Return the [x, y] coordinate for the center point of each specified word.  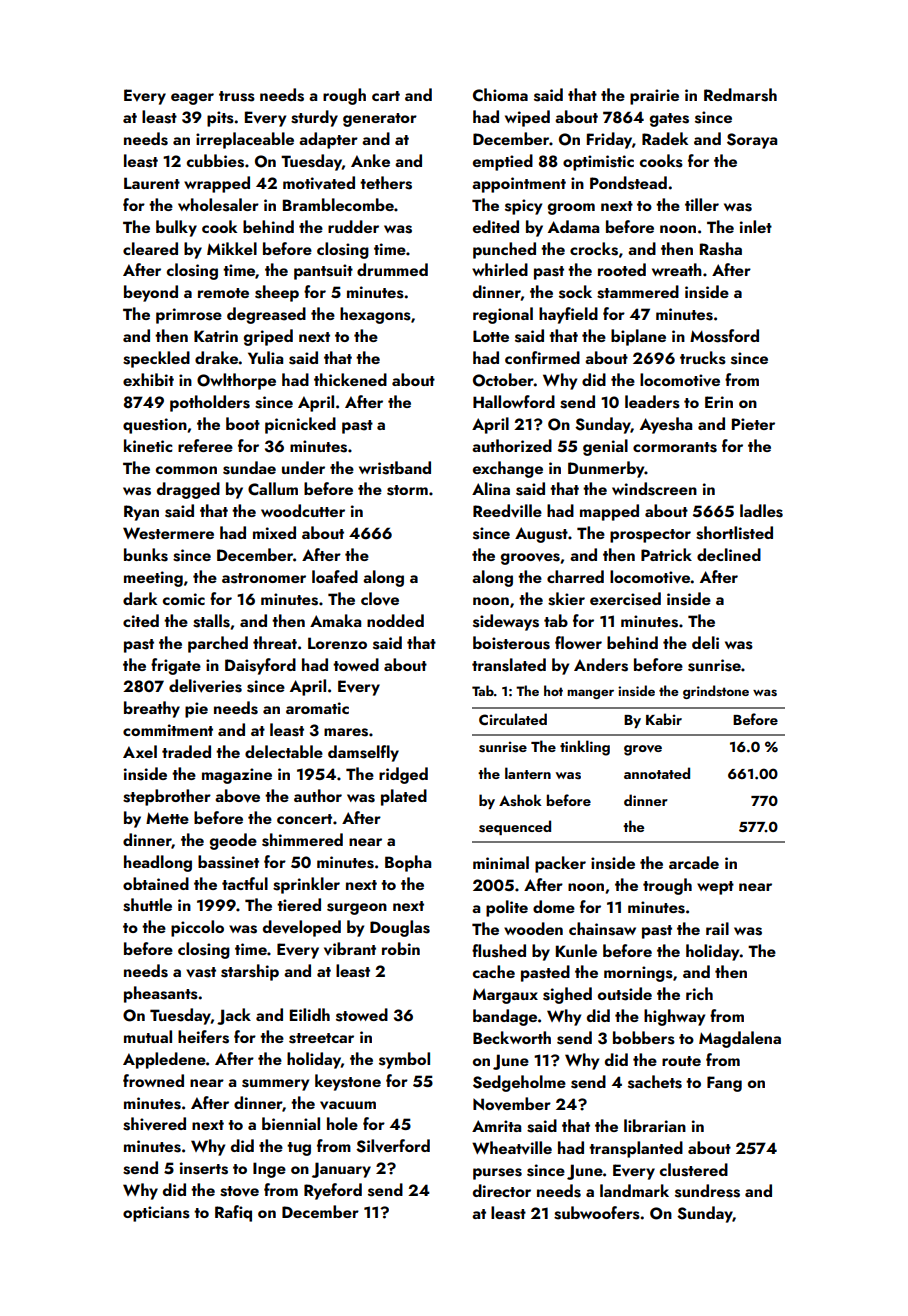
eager [192, 99]
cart [386, 96]
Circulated [513, 719]
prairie [654, 97]
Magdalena [740, 1039]
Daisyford [260, 666]
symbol [404, 1060]
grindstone [716, 692]
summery [275, 1085]
